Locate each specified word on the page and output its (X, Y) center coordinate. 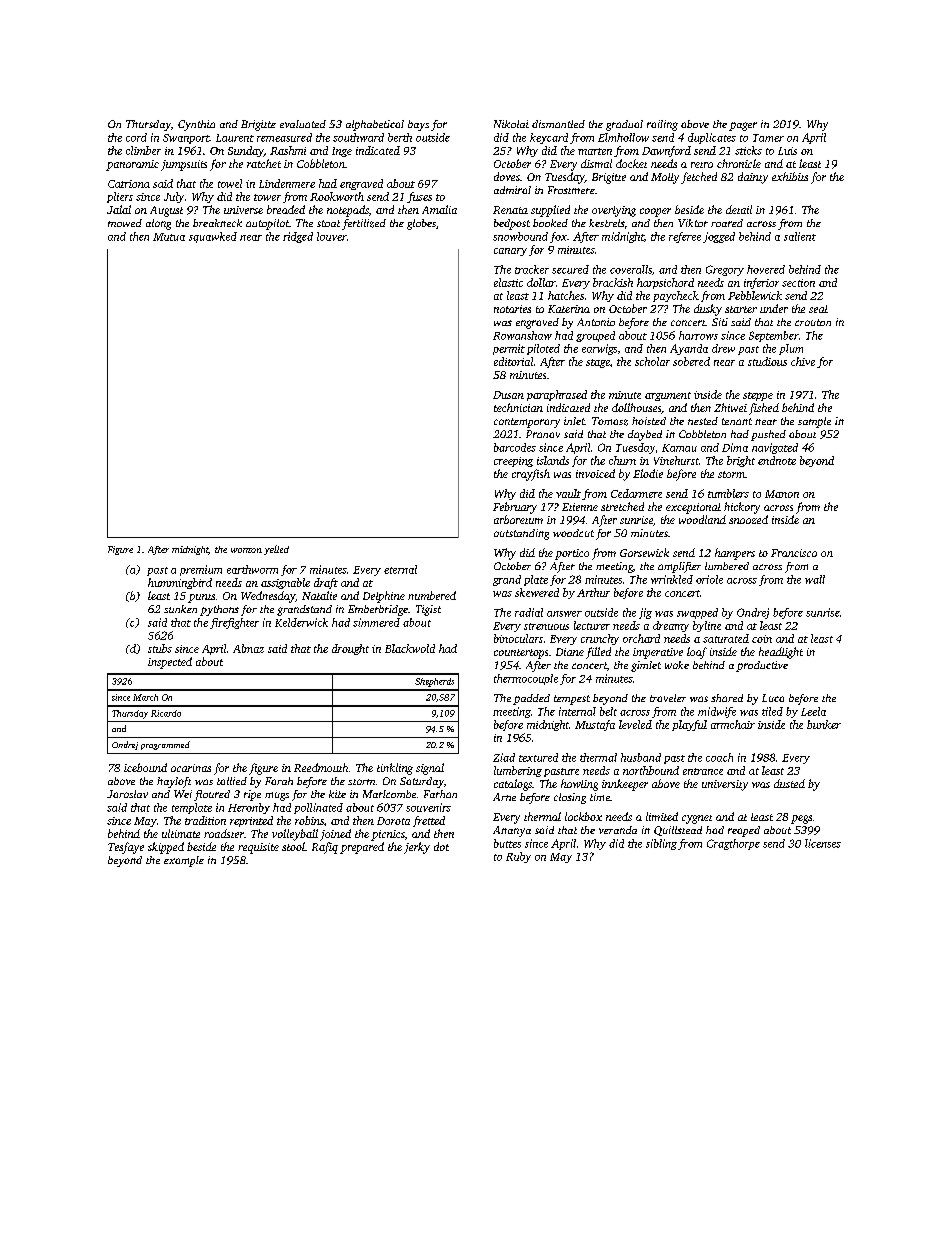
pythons (219, 610)
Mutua (169, 237)
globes (421, 224)
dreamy (671, 626)
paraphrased (557, 395)
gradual (624, 125)
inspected (170, 663)
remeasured (284, 137)
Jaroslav (127, 794)
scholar (652, 361)
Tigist (428, 610)
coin (762, 639)
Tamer (768, 138)
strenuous (546, 626)
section (798, 283)
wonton (246, 550)
